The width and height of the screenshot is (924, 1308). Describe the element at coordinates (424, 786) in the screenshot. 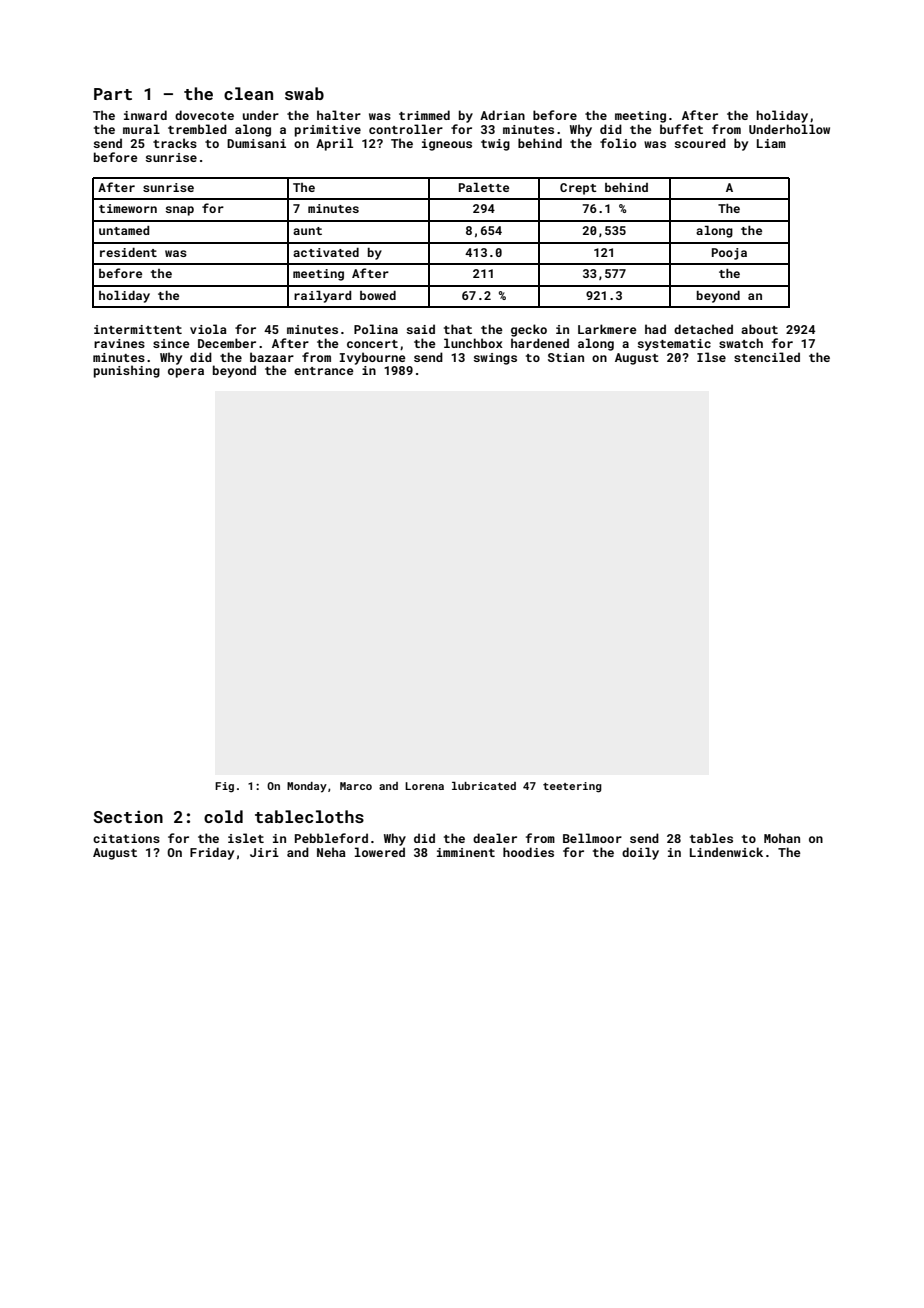

I see `Lorena` at that location.
